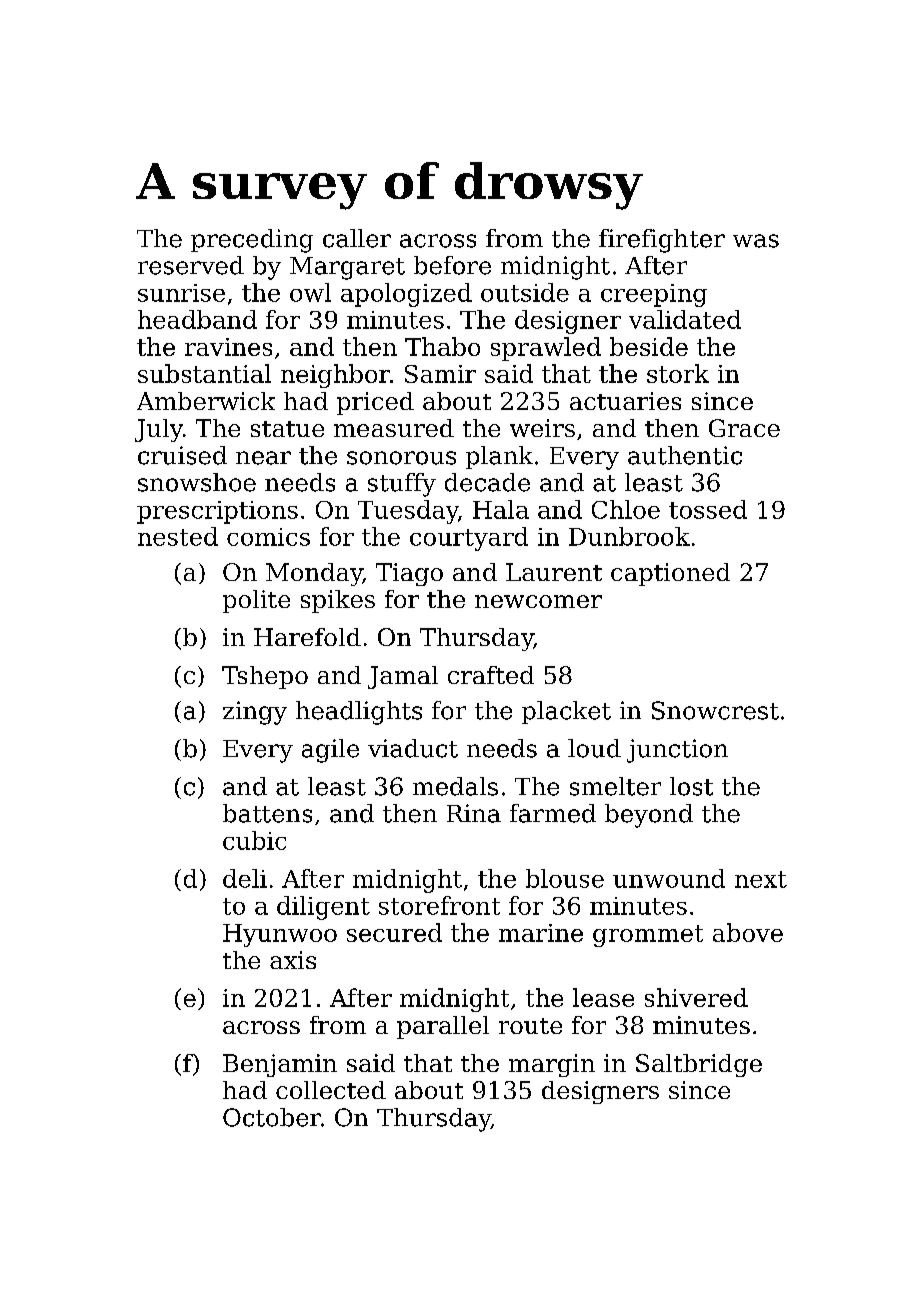 The width and height of the screenshot is (924, 1311). What do you see at coordinates (191, 265) in the screenshot?
I see `reserved` at bounding box center [191, 265].
